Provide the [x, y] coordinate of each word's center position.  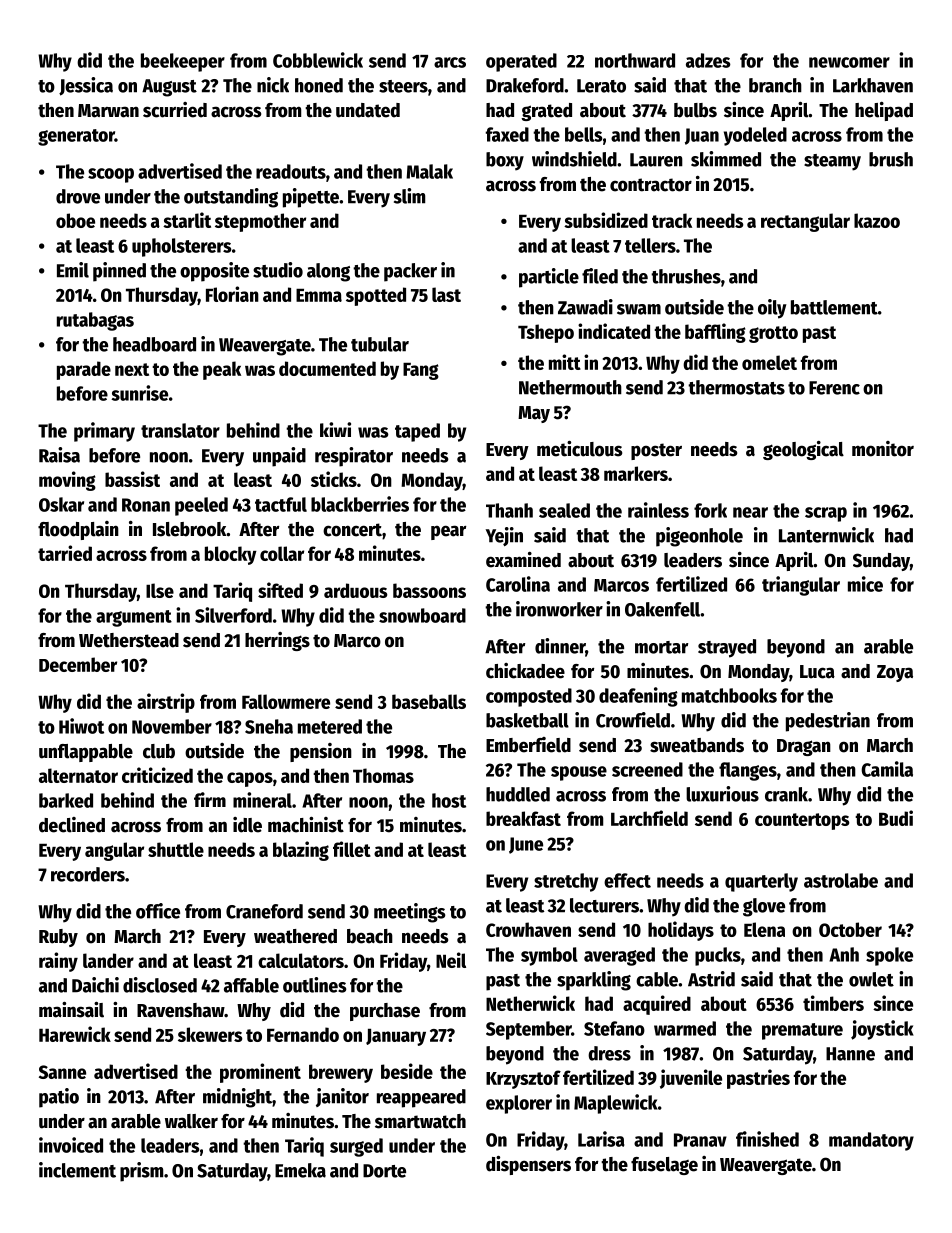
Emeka [300, 1170]
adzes [708, 60]
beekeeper [183, 62]
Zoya [895, 673]
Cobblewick [318, 60]
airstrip [166, 703]
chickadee [525, 671]
